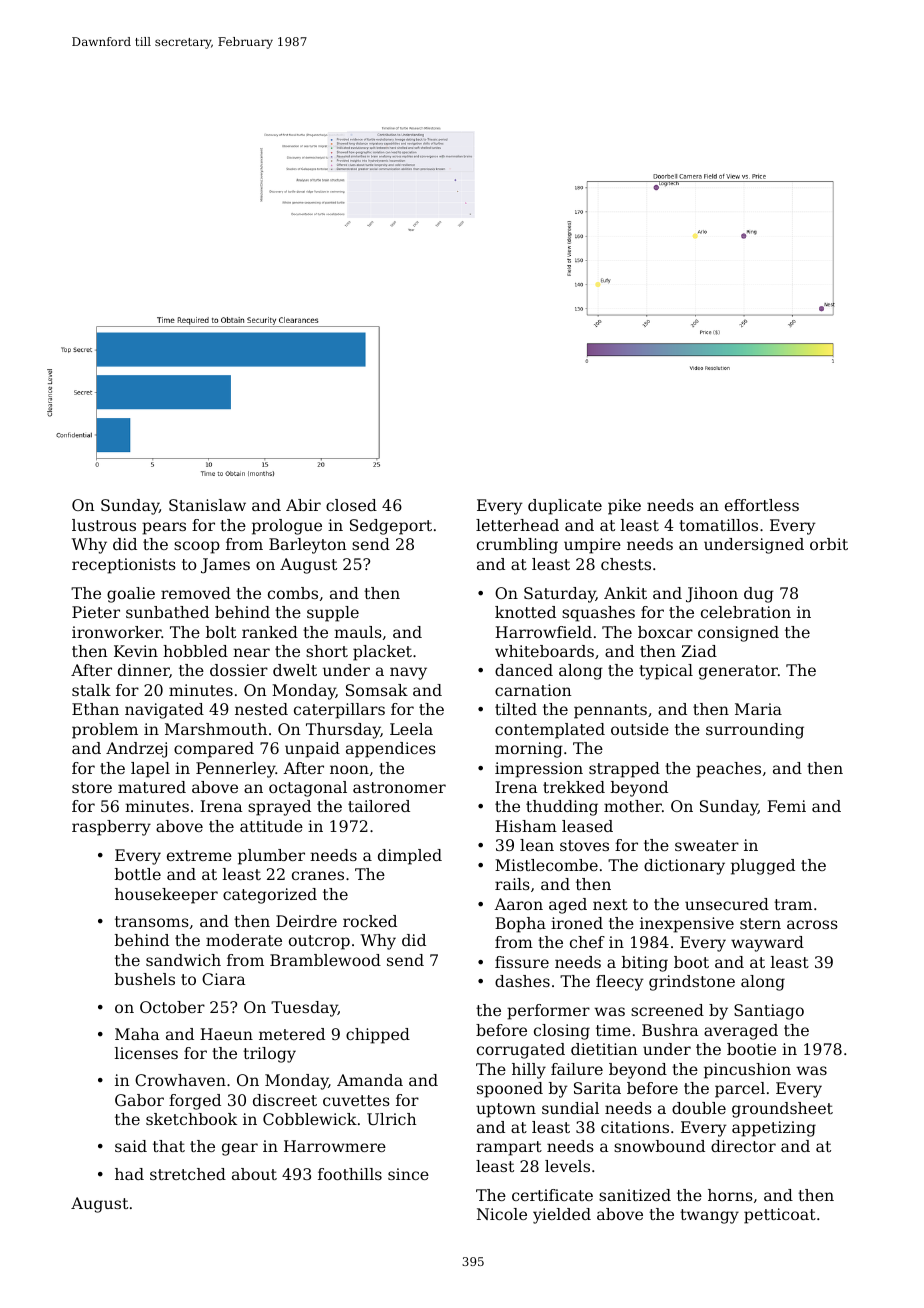 This page has width=924, height=1308. Describe the element at coordinates (152, 921) in the page. I see `transoms` at that location.
